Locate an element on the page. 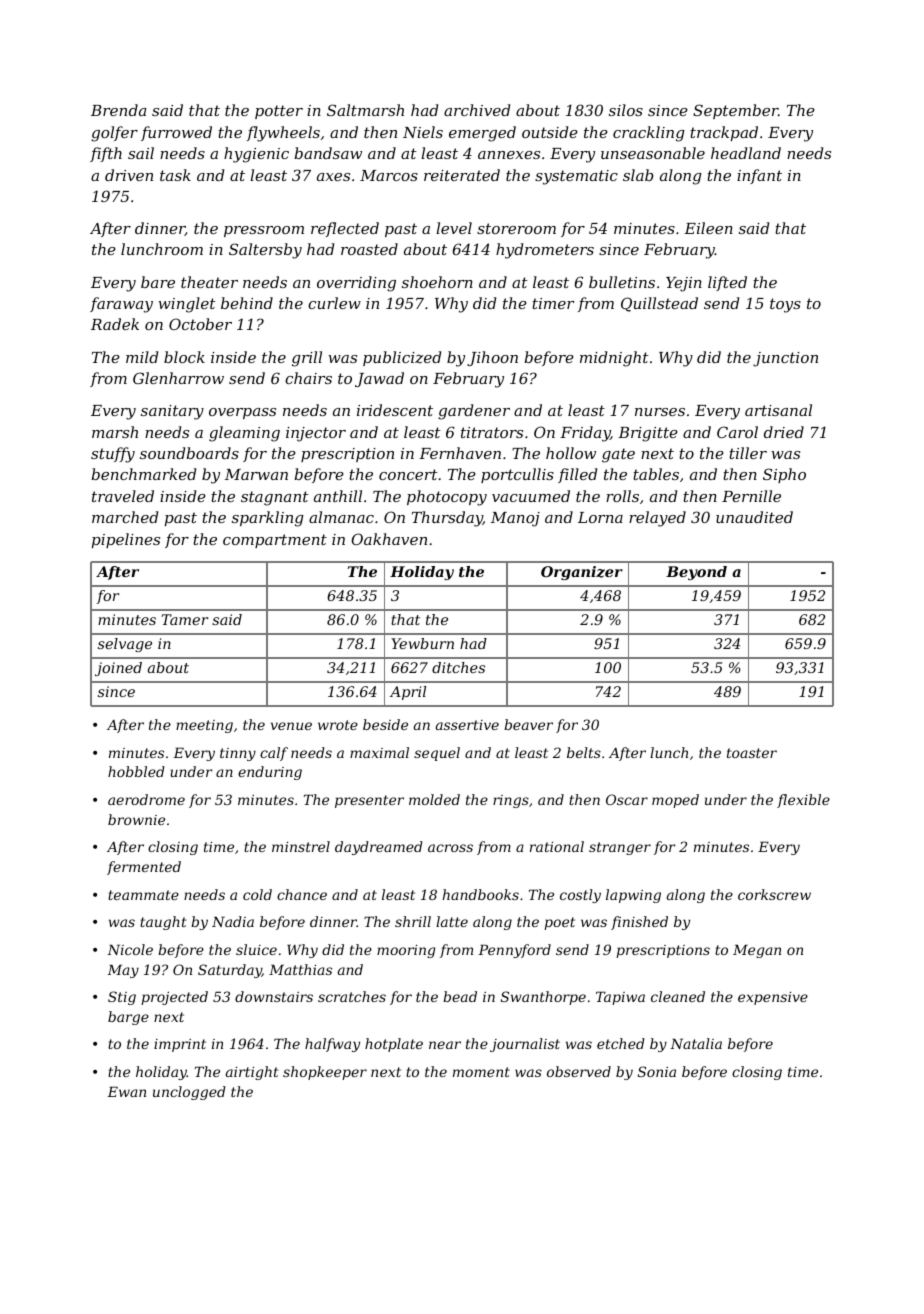 The image size is (924, 1314). Beyond is located at coordinates (696, 573).
